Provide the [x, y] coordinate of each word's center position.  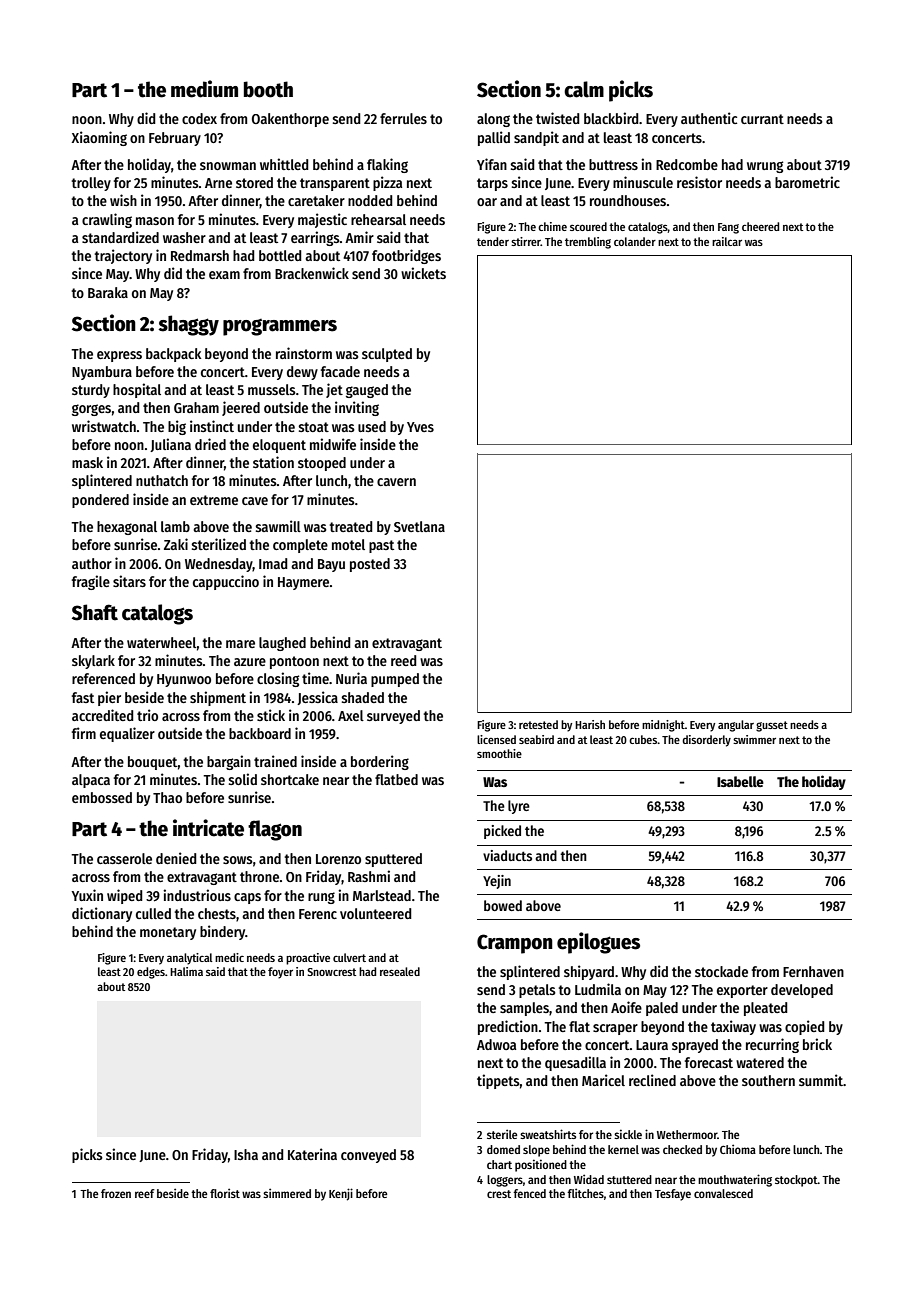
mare [240, 644]
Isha [246, 1154]
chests [217, 913]
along [493, 120]
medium [204, 89]
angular [736, 726]
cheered [760, 226]
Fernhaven [813, 971]
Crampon [515, 944]
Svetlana [419, 526]
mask [87, 462]
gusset [772, 726]
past [381, 546]
